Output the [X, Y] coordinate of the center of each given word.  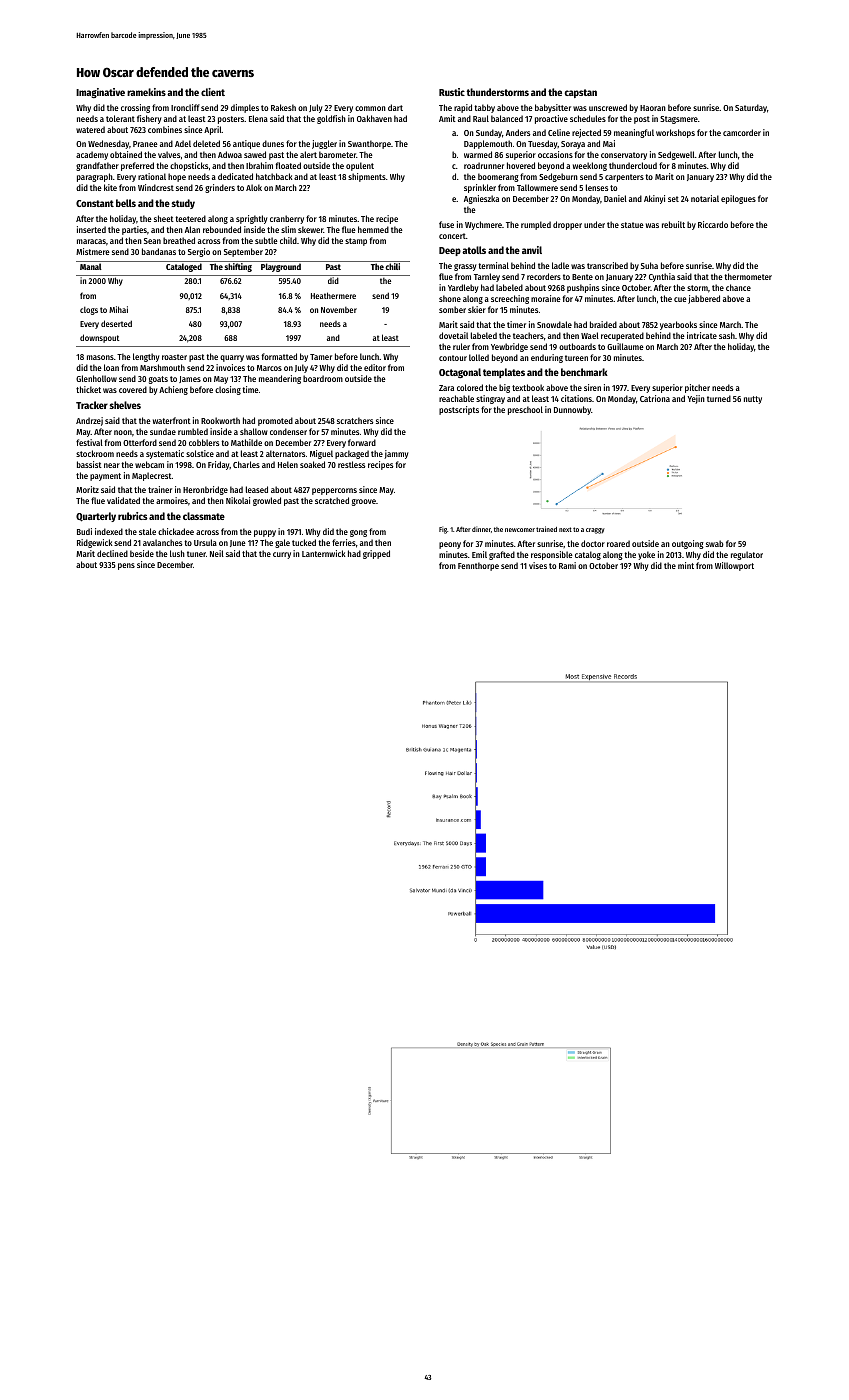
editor [375, 367]
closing [228, 390]
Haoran [653, 108]
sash [727, 335]
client [213, 92]
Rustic [452, 92]
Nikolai [238, 500]
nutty [753, 400]
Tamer [321, 357]
